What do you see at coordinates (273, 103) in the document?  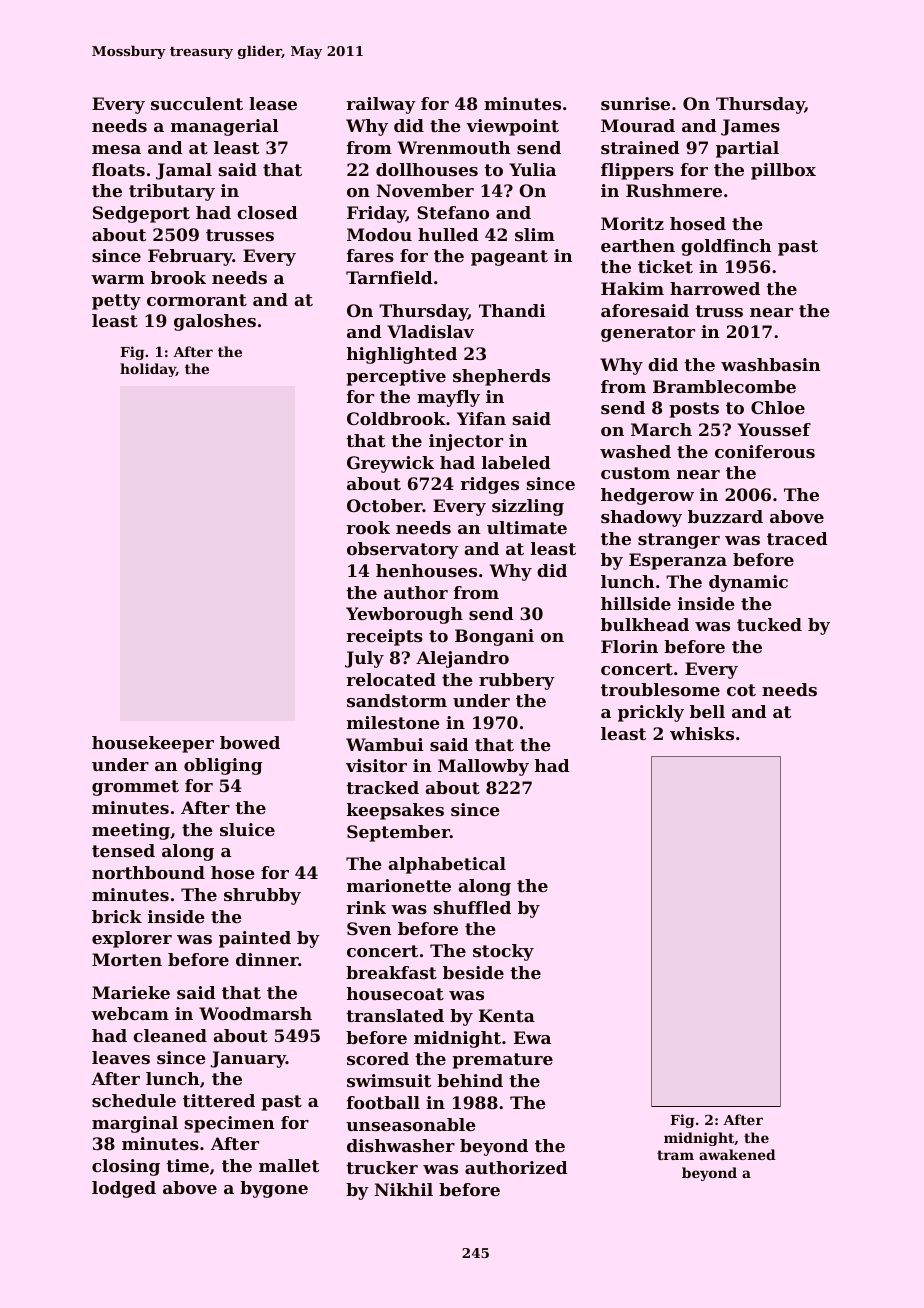 I see `lease` at bounding box center [273, 103].
